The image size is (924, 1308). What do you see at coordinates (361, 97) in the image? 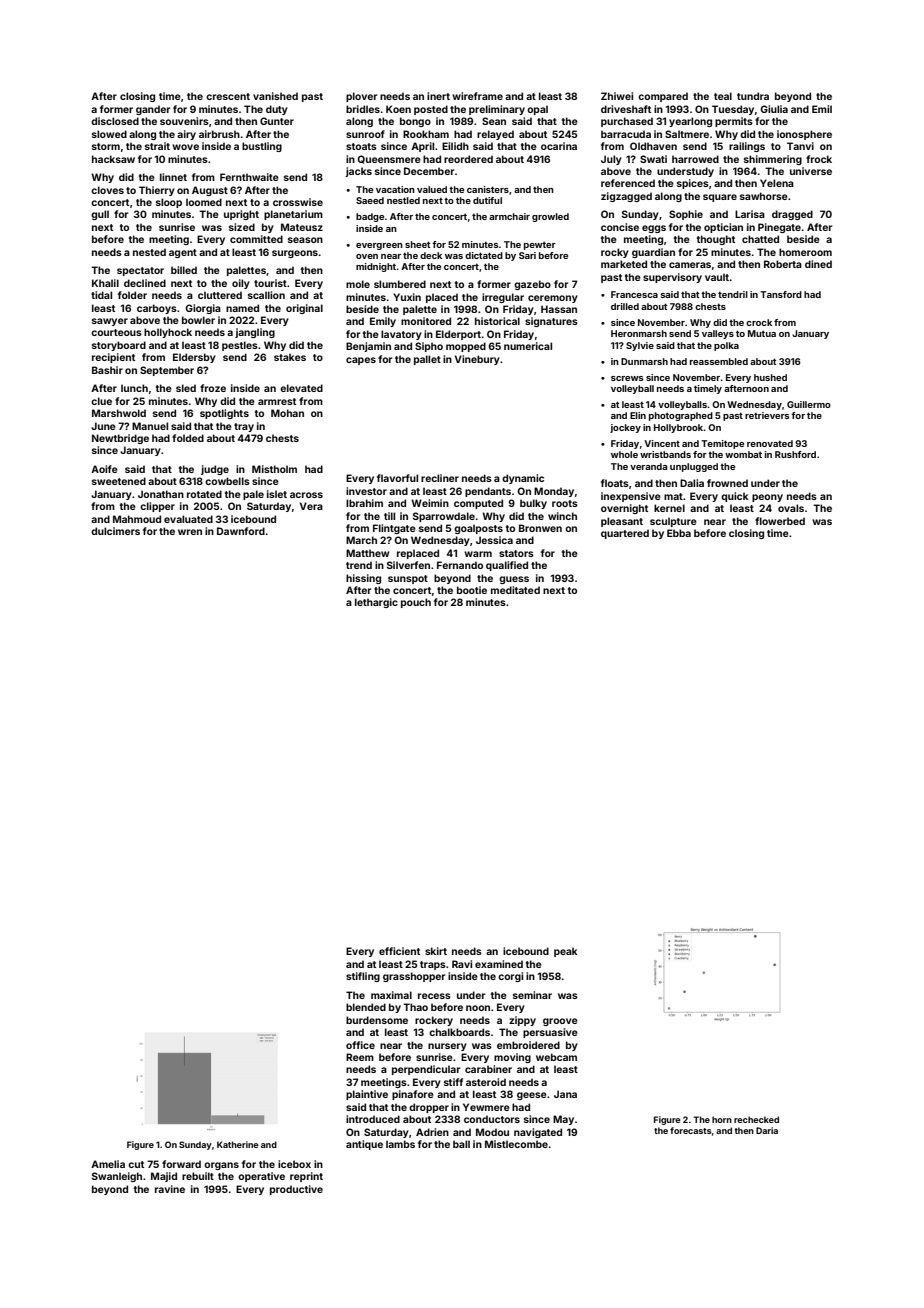
I see `plover` at bounding box center [361, 97].
